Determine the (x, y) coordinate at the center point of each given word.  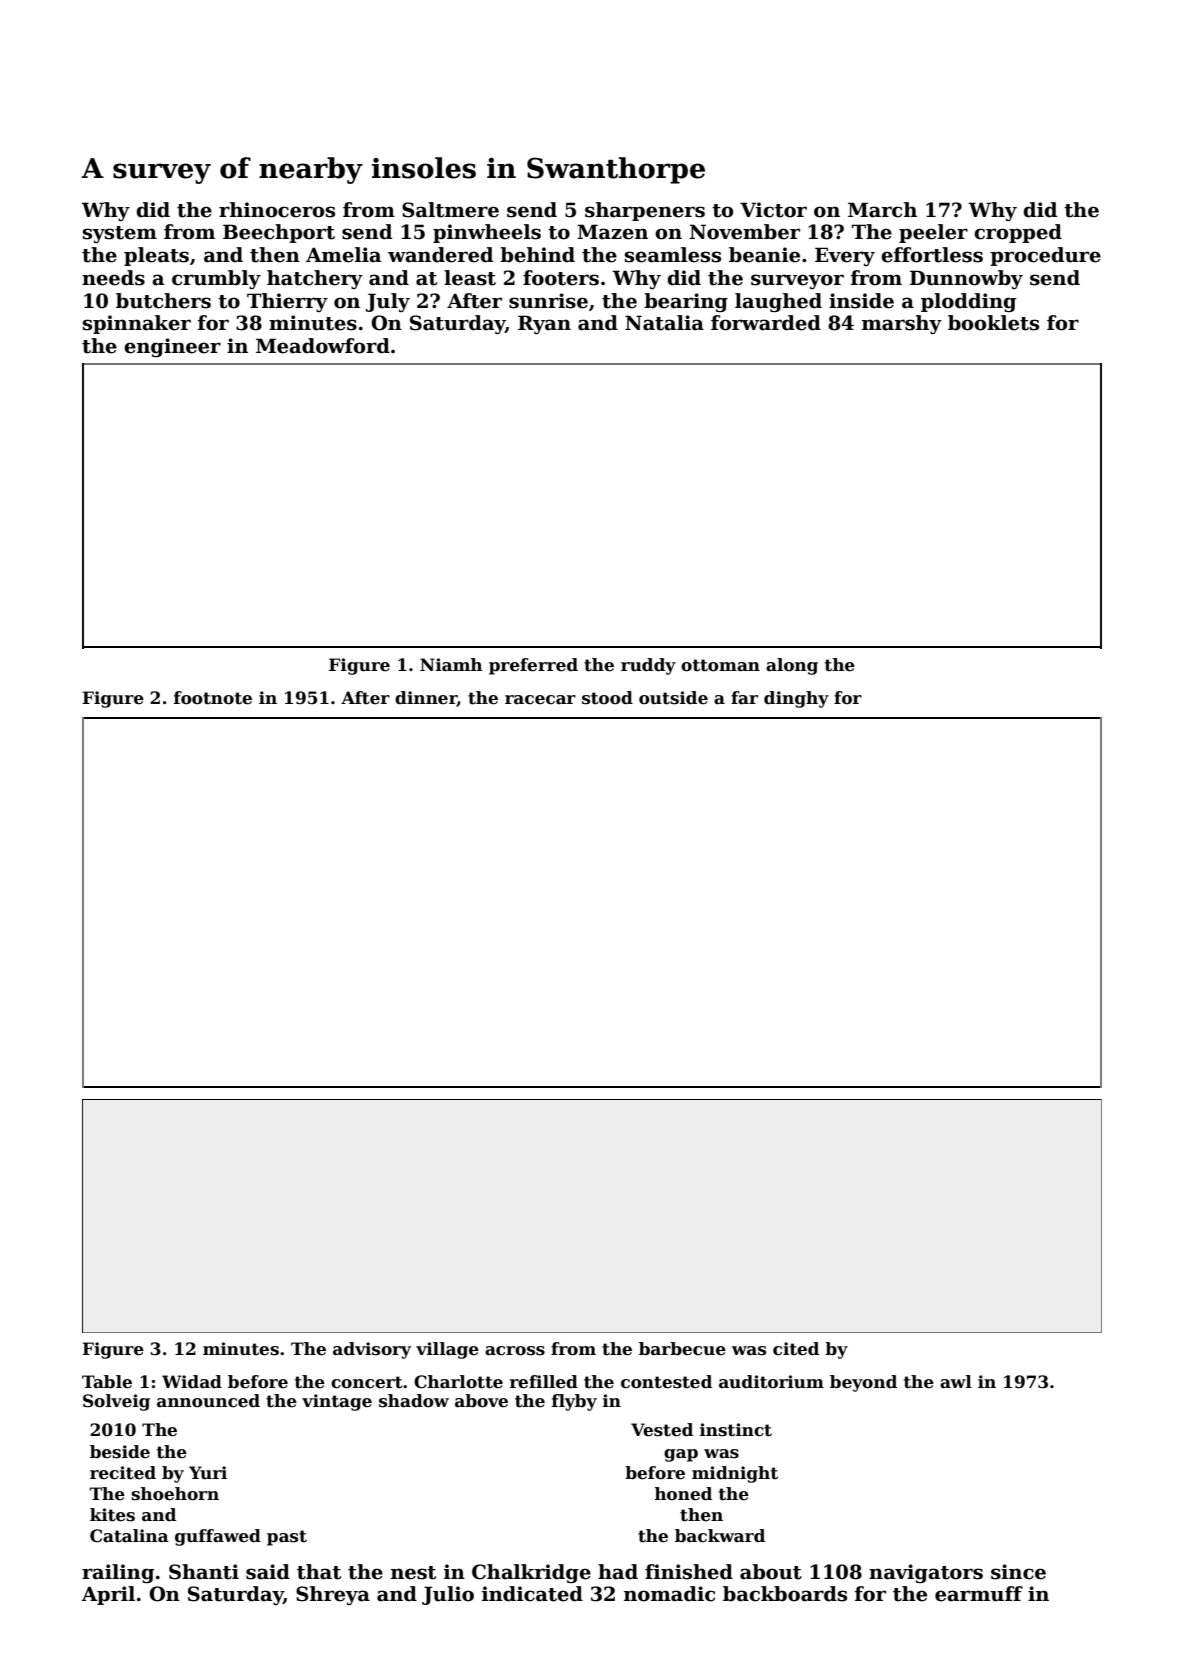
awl (956, 1382)
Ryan (544, 324)
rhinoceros (277, 210)
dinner (426, 698)
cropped (1018, 233)
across (515, 1351)
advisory (372, 1350)
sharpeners (645, 211)
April (108, 1595)
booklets (993, 323)
